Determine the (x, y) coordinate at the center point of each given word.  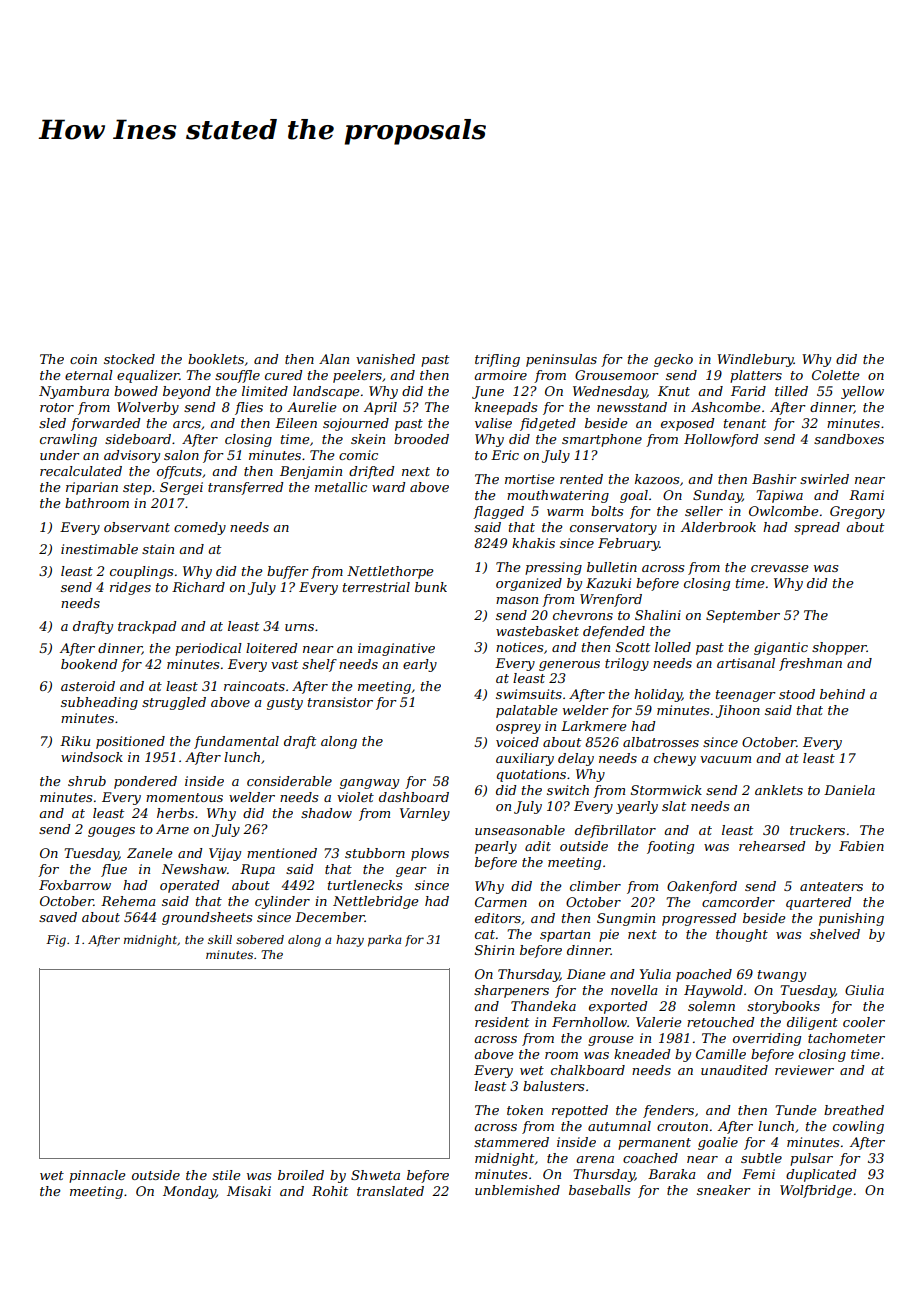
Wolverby (148, 408)
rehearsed (772, 846)
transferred (245, 488)
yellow (862, 392)
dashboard (414, 797)
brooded (421, 439)
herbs (175, 813)
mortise (530, 479)
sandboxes (849, 439)
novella (634, 990)
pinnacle (97, 1176)
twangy (782, 976)
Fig (56, 941)
